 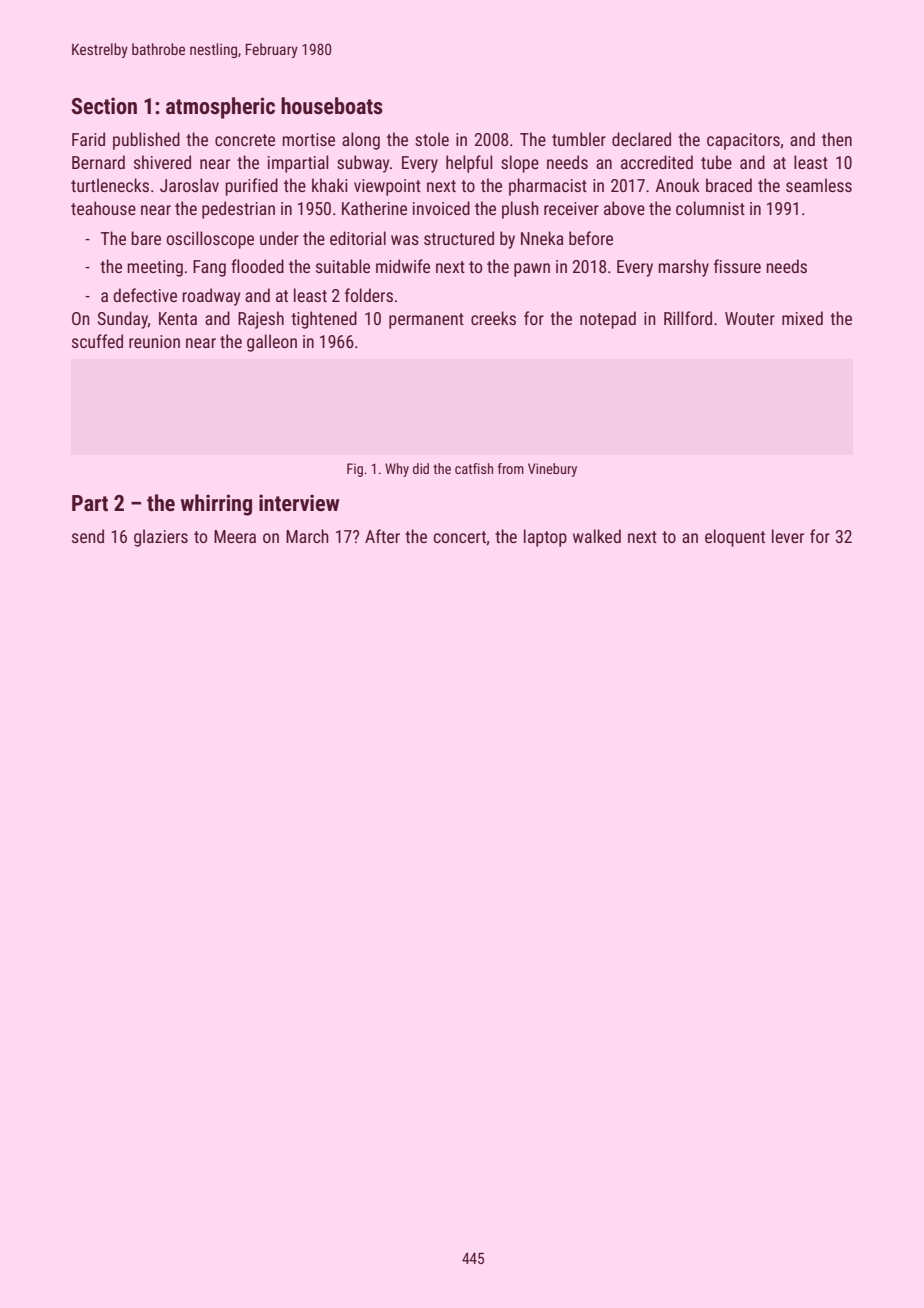 I want to click on March, so click(x=307, y=536).
